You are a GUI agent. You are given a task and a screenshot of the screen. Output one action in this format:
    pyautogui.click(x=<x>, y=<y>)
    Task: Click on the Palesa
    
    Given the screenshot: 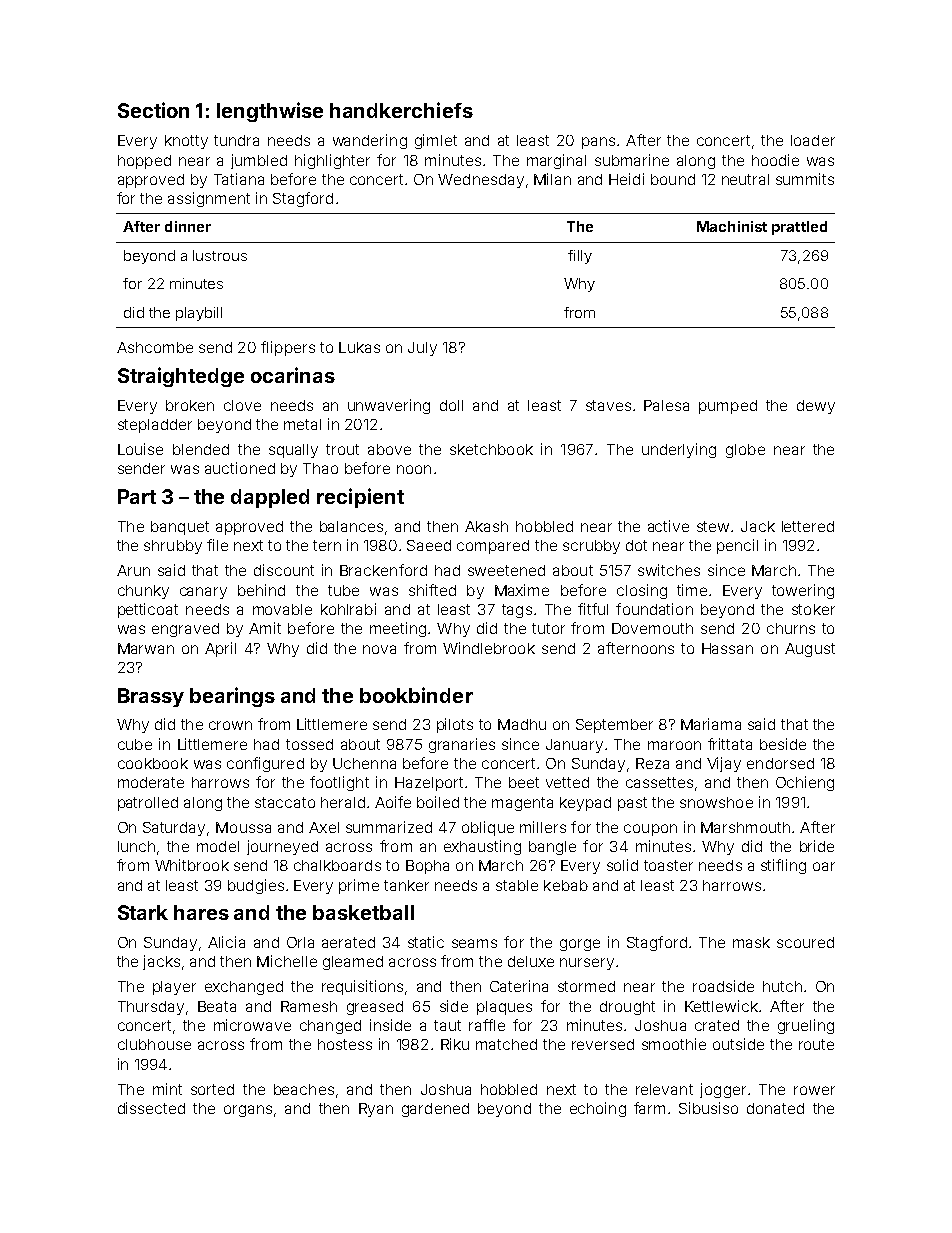 What is the action you would take?
    pyautogui.click(x=666, y=405)
